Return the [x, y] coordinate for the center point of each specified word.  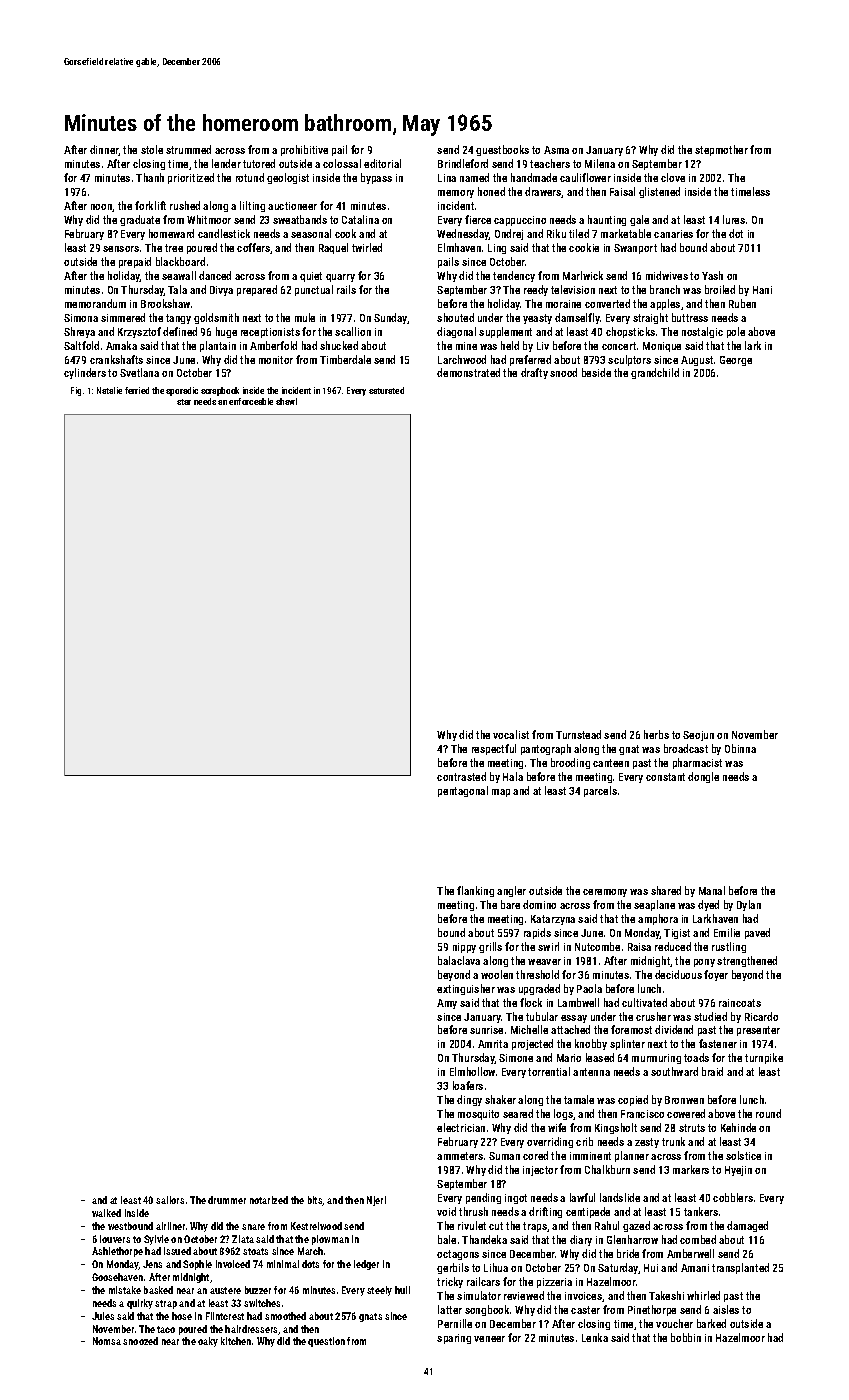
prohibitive [304, 150]
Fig [76, 391]
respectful [494, 749]
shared [666, 890]
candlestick [224, 233]
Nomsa [107, 1341]
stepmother [721, 150]
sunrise [486, 1030]
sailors [170, 1200]
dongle [703, 777]
